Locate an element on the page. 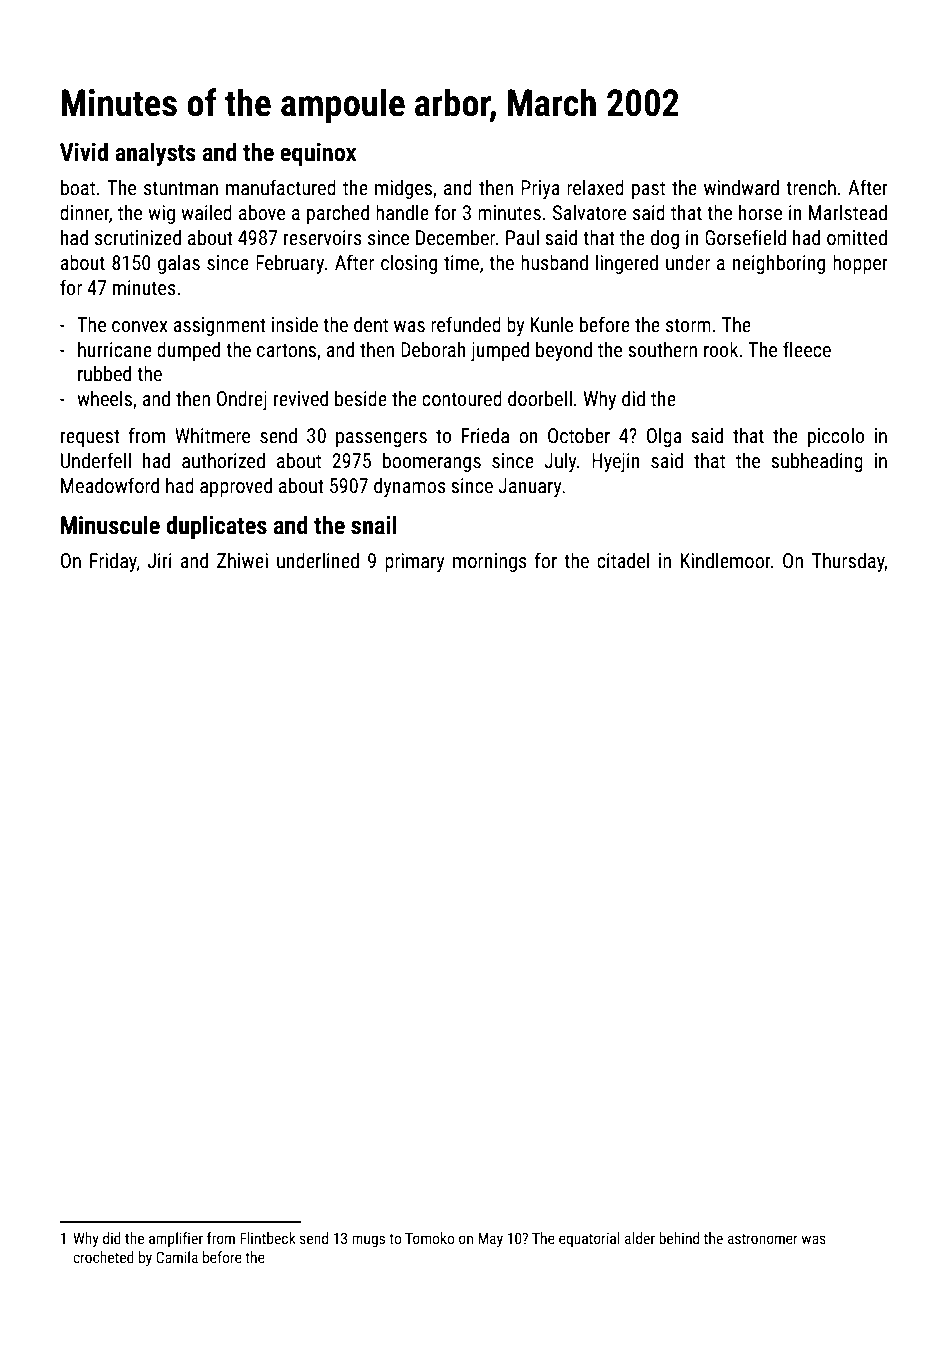 The width and height of the image is (948, 1345). Kindlemoor is located at coordinates (726, 560).
